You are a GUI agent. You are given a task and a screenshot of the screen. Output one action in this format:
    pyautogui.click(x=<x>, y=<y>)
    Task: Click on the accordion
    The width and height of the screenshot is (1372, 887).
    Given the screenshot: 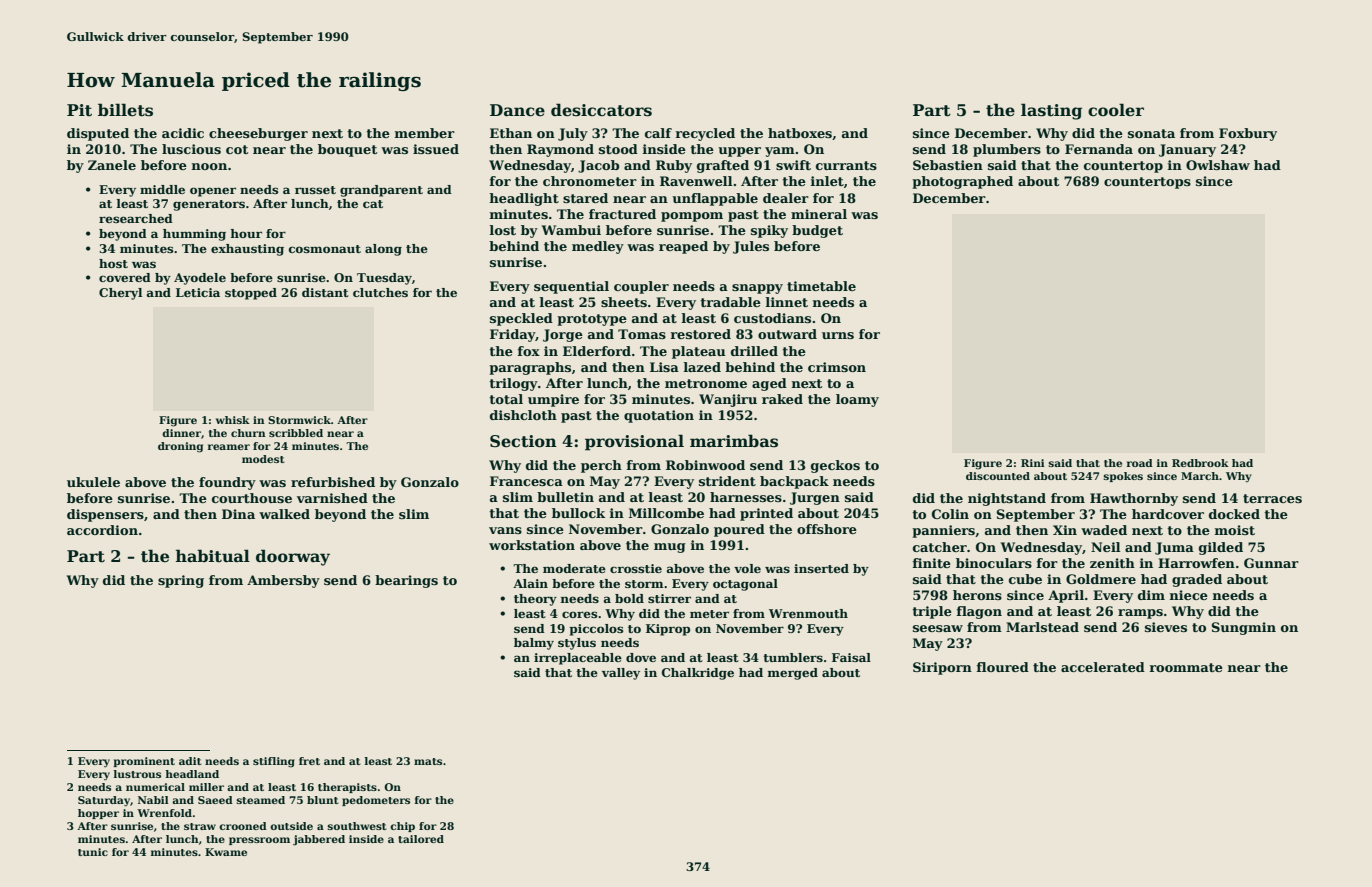 What is the action you would take?
    pyautogui.click(x=102, y=530)
